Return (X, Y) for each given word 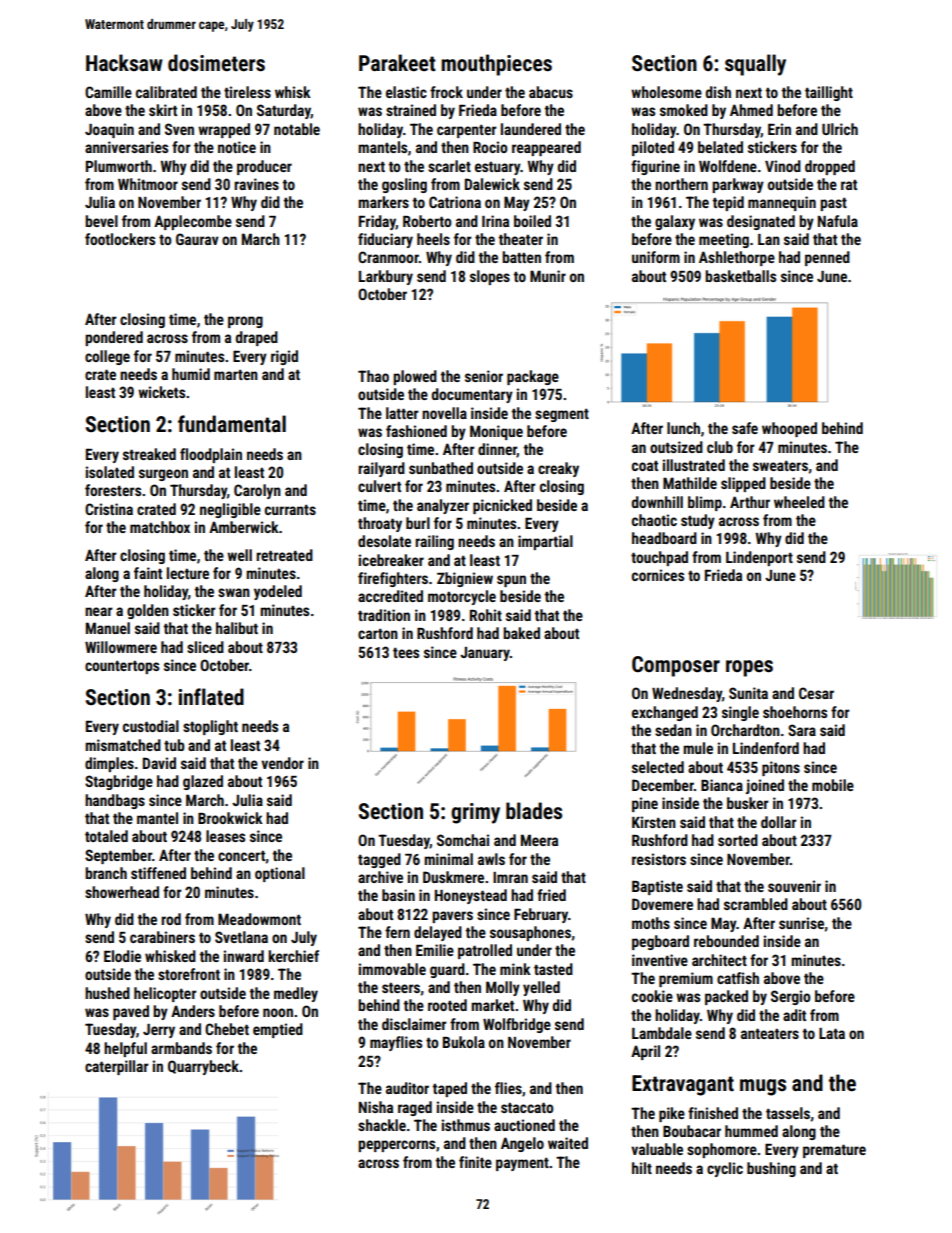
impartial (545, 542)
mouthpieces (496, 65)
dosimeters (216, 63)
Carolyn (257, 491)
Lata (832, 1033)
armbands (181, 1048)
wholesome (666, 92)
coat (645, 466)
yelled (541, 988)
